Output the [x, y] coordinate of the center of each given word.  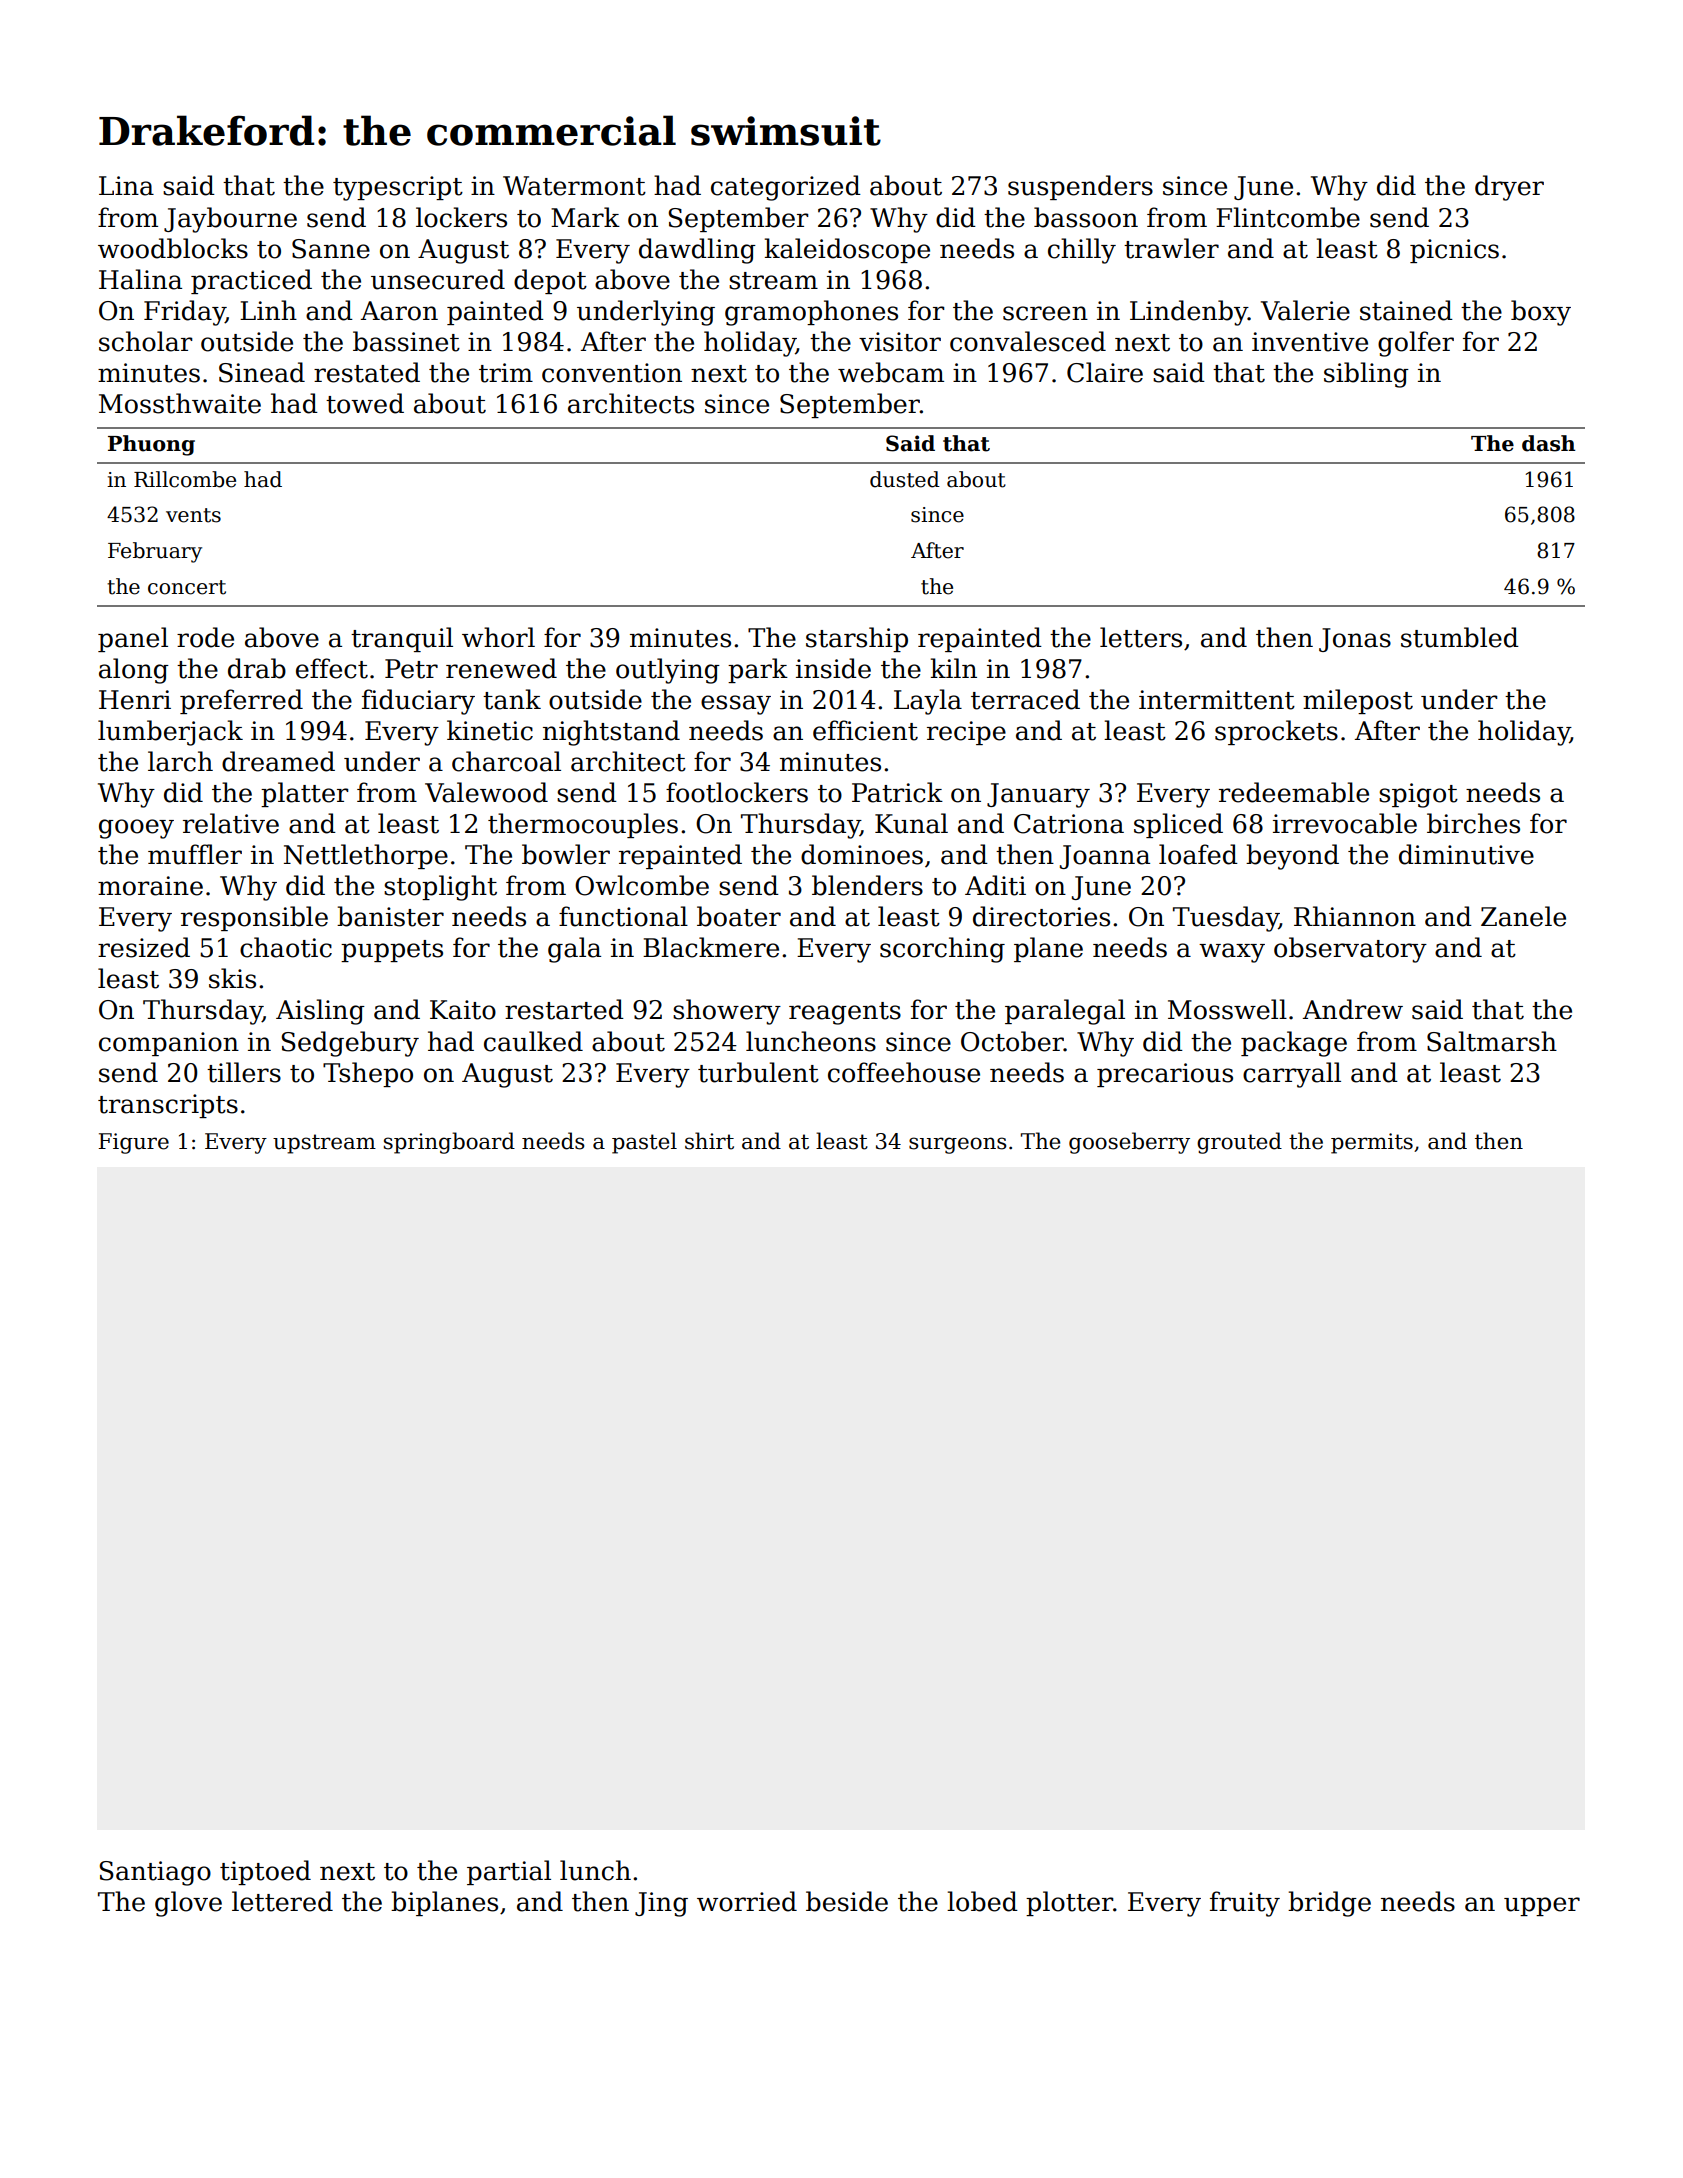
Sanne [331, 249]
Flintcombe [1288, 217]
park [758, 670]
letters [1141, 637]
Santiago [155, 1873]
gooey [136, 829]
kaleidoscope [847, 250]
